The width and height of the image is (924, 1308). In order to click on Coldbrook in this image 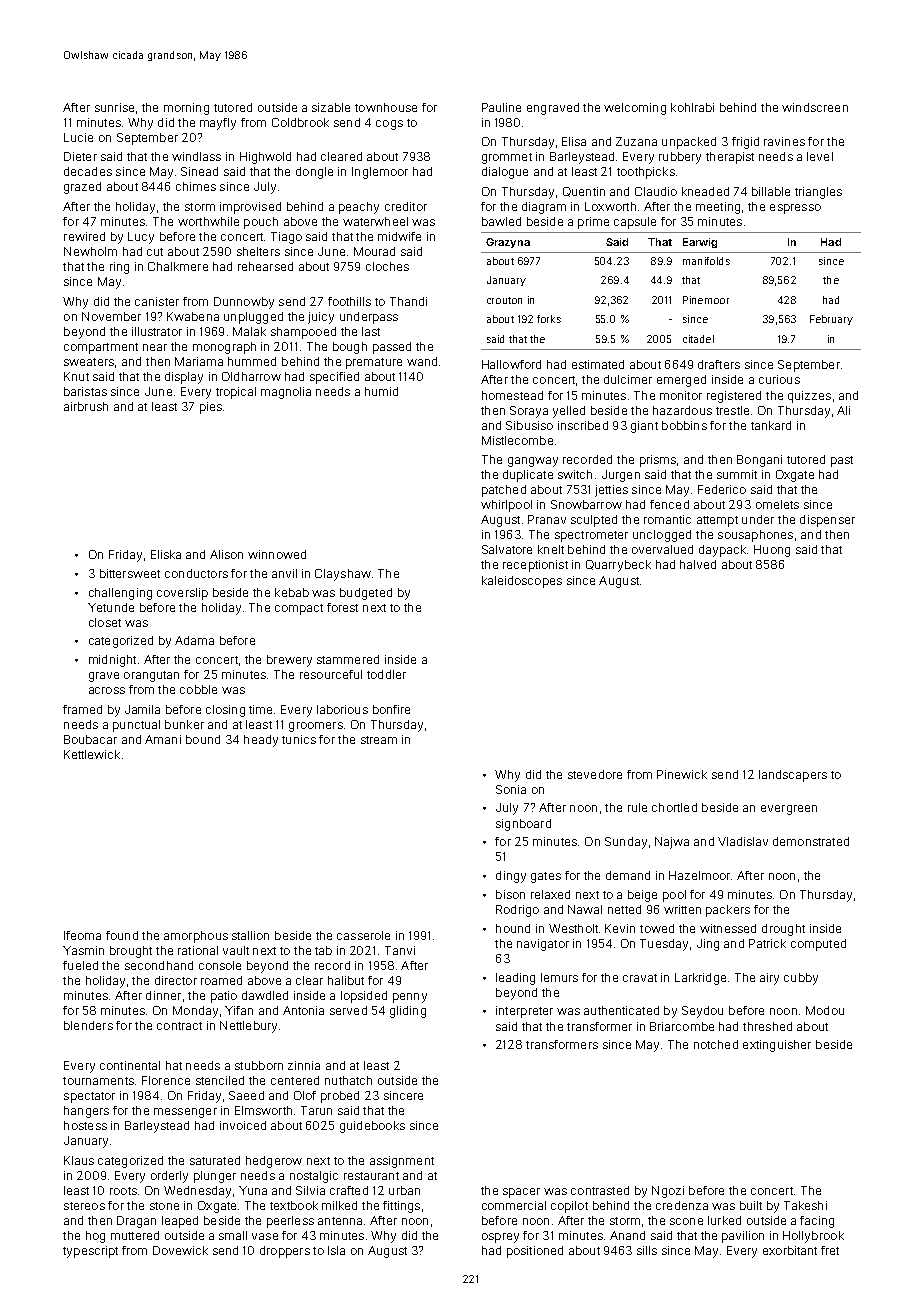, I will do `click(300, 122)`.
